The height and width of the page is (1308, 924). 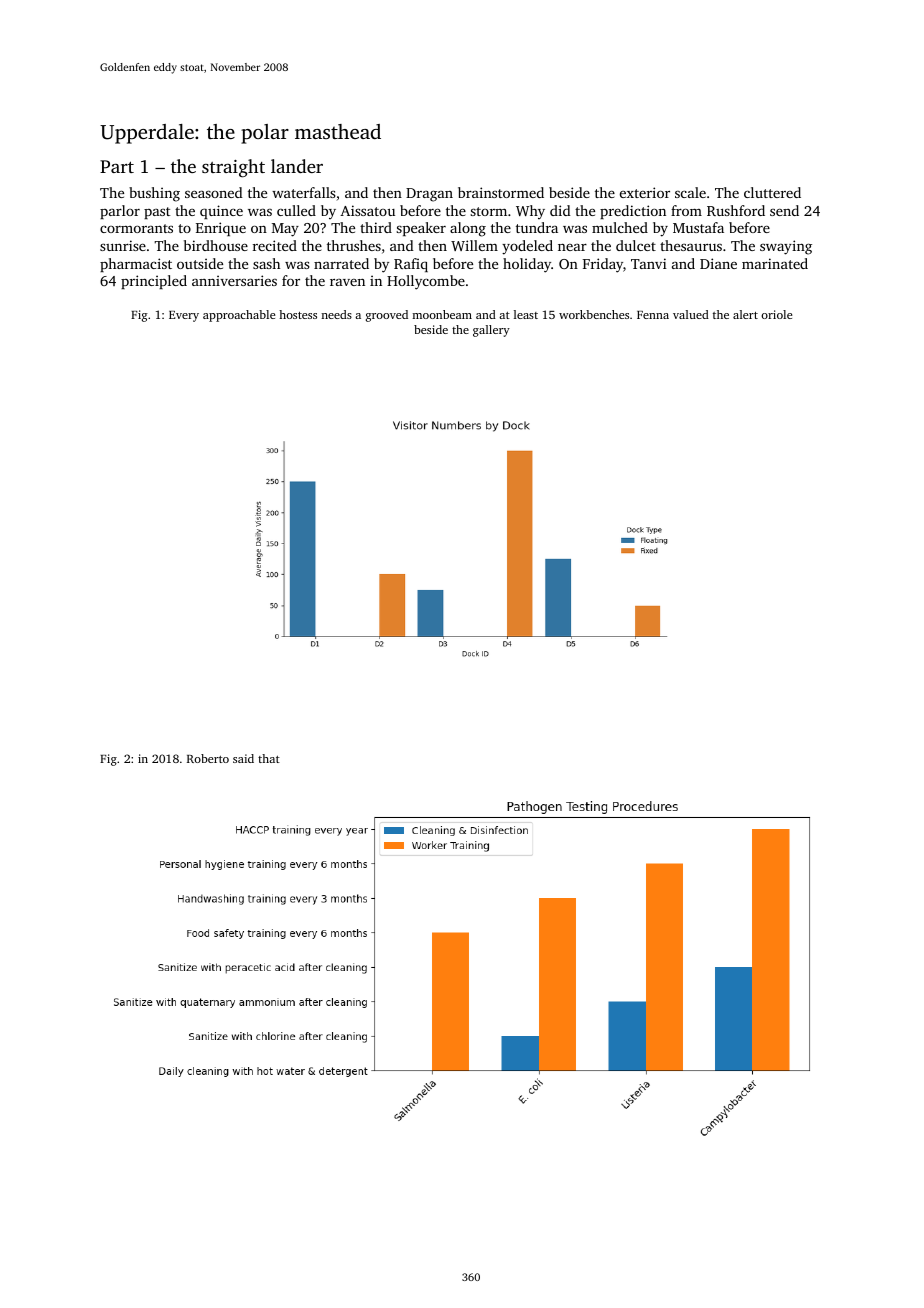 What do you see at coordinates (491, 331) in the page?
I see `gallery` at bounding box center [491, 331].
